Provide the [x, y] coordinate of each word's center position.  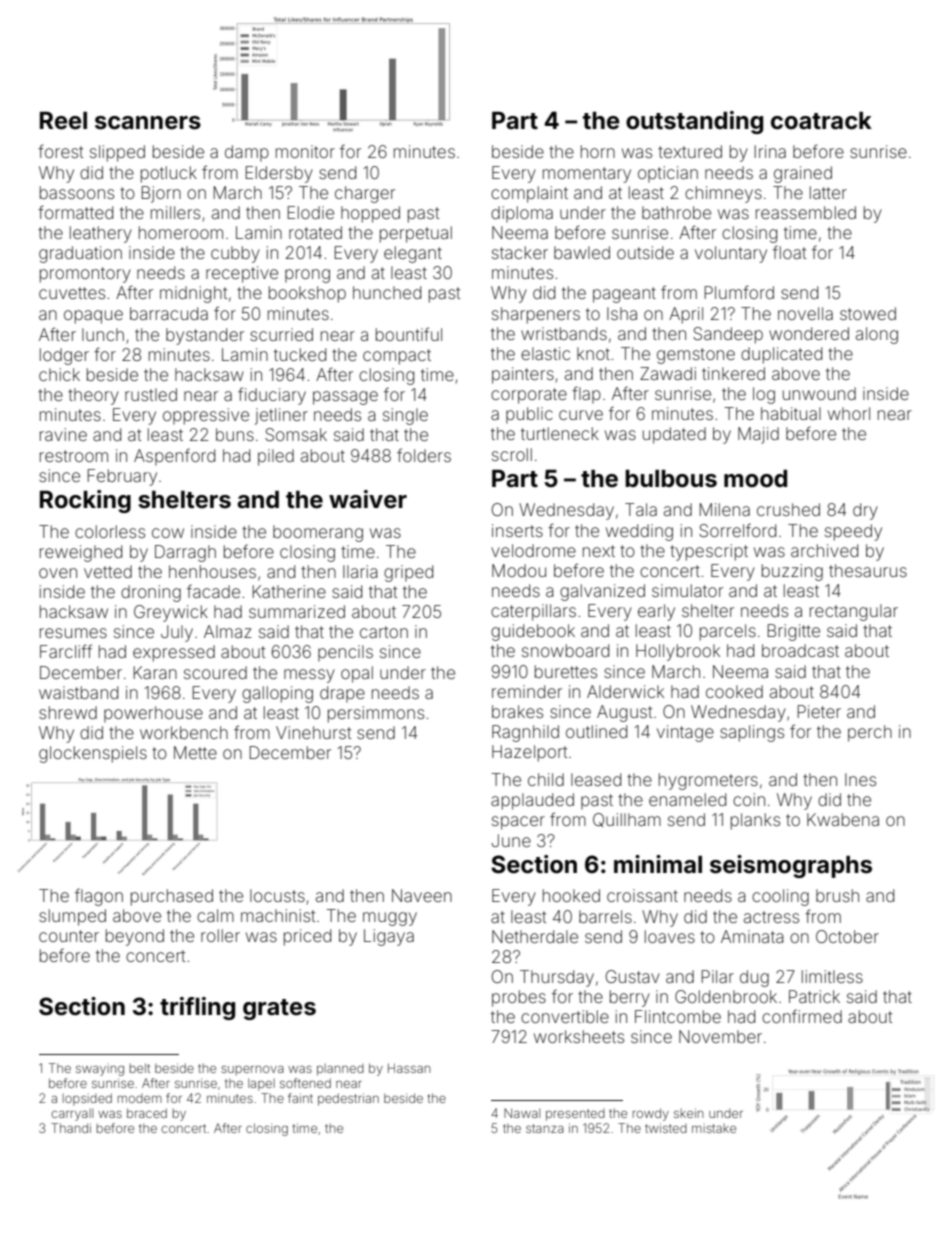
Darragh [185, 553]
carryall [72, 1114]
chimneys [723, 194]
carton [384, 632]
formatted [75, 212]
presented [575, 1115]
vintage [685, 733]
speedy [853, 532]
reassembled [806, 212]
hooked [571, 895]
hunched [387, 292]
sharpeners [536, 315]
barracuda [169, 313]
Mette [195, 752]
